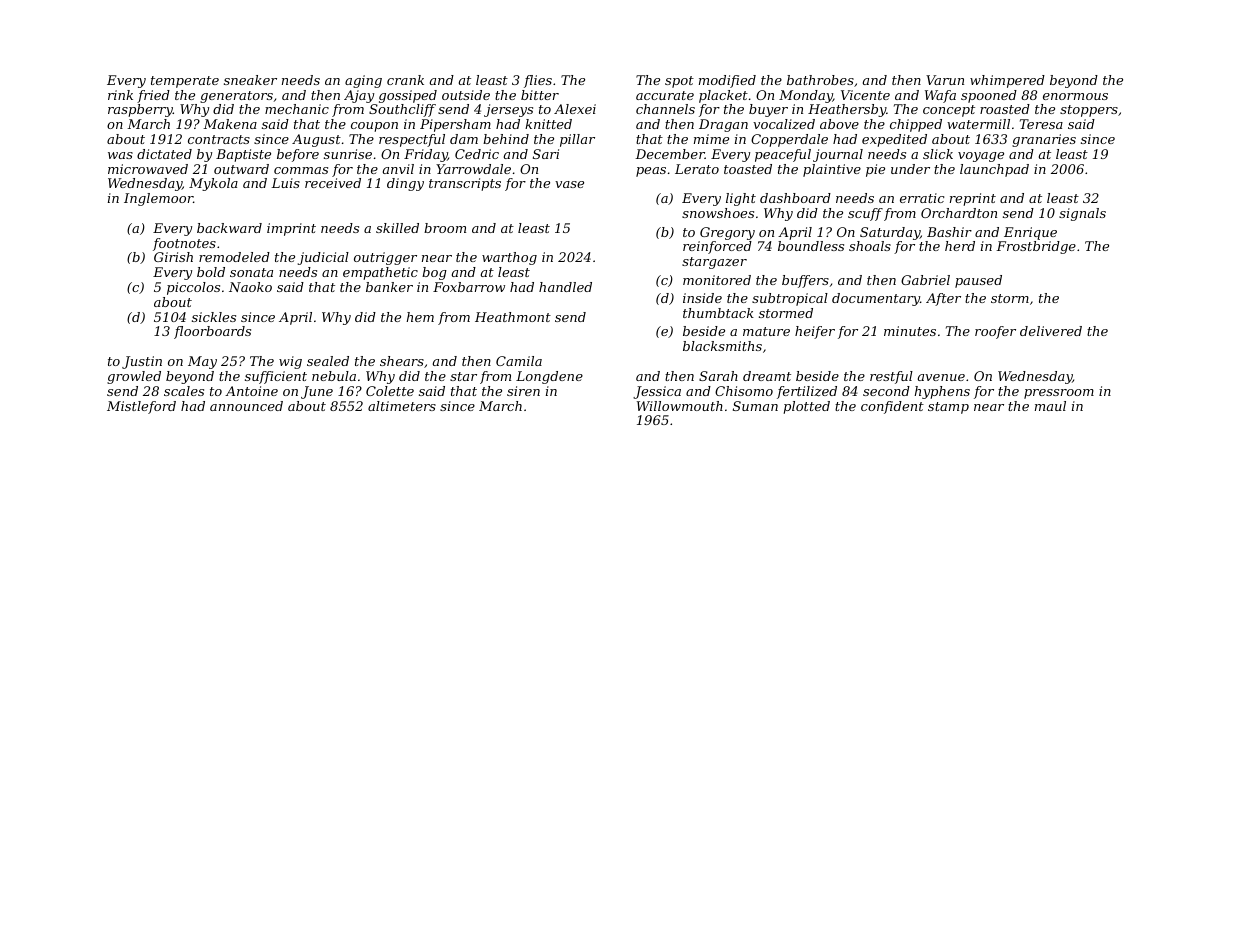  Describe the element at coordinates (214, 317) in the page. I see `sickles` at that location.
